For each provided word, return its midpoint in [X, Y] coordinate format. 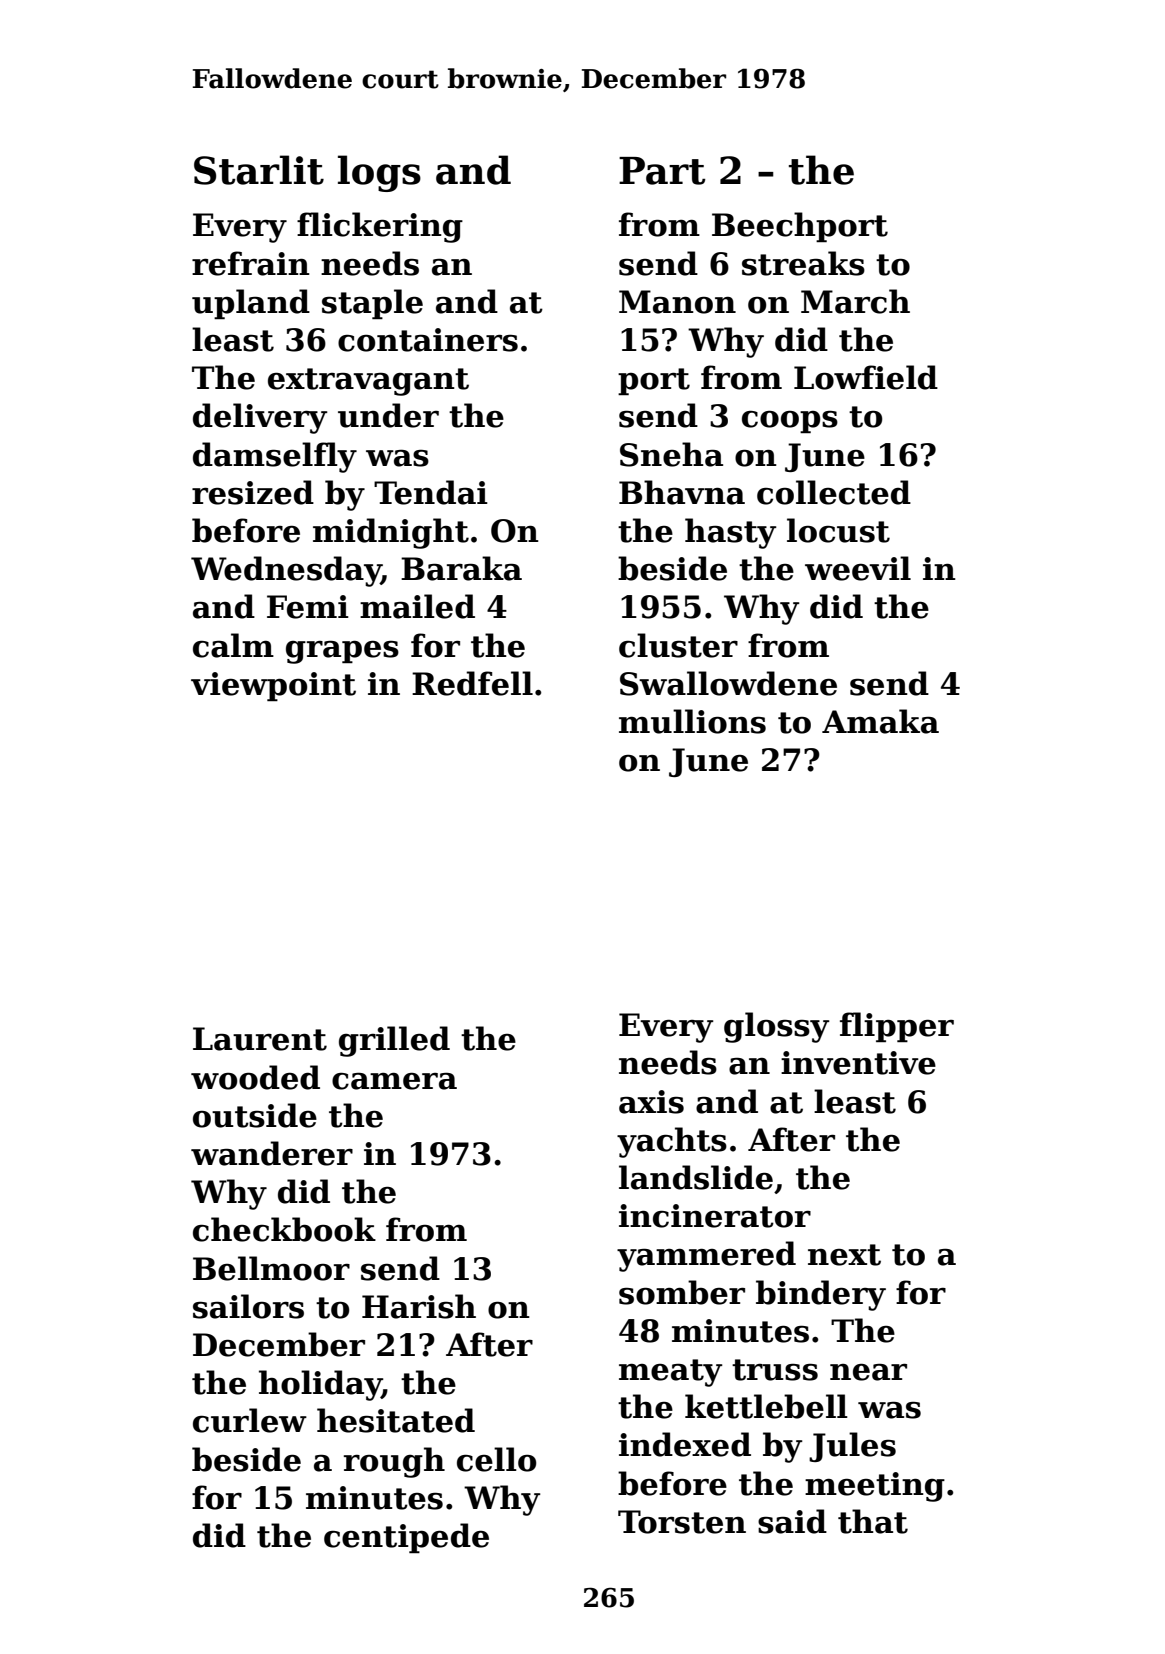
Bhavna [682, 492]
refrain [251, 263]
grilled [394, 1041]
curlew [250, 1420]
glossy [777, 1027]
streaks [803, 263]
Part [662, 171]
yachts [672, 1142]
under [388, 415]
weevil [858, 568]
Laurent [260, 1039]
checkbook [284, 1229]
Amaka [880, 721]
